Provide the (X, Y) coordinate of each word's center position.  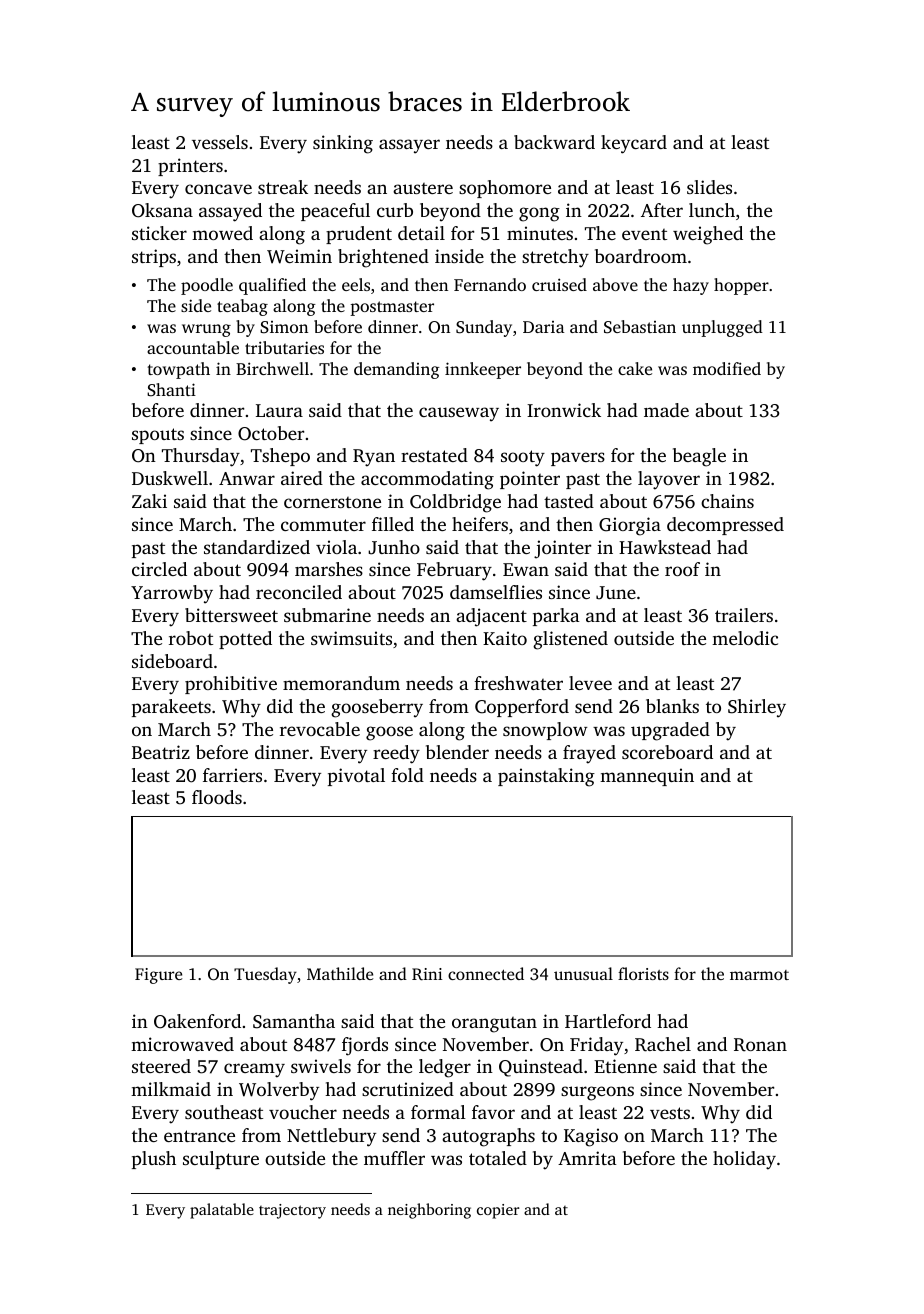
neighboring (429, 1211)
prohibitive (231, 685)
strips (154, 258)
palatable (222, 1211)
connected (486, 973)
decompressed (725, 526)
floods (217, 797)
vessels (220, 142)
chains (727, 501)
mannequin (647, 777)
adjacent (491, 617)
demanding (397, 370)
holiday (744, 1160)
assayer (409, 146)
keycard (634, 144)
